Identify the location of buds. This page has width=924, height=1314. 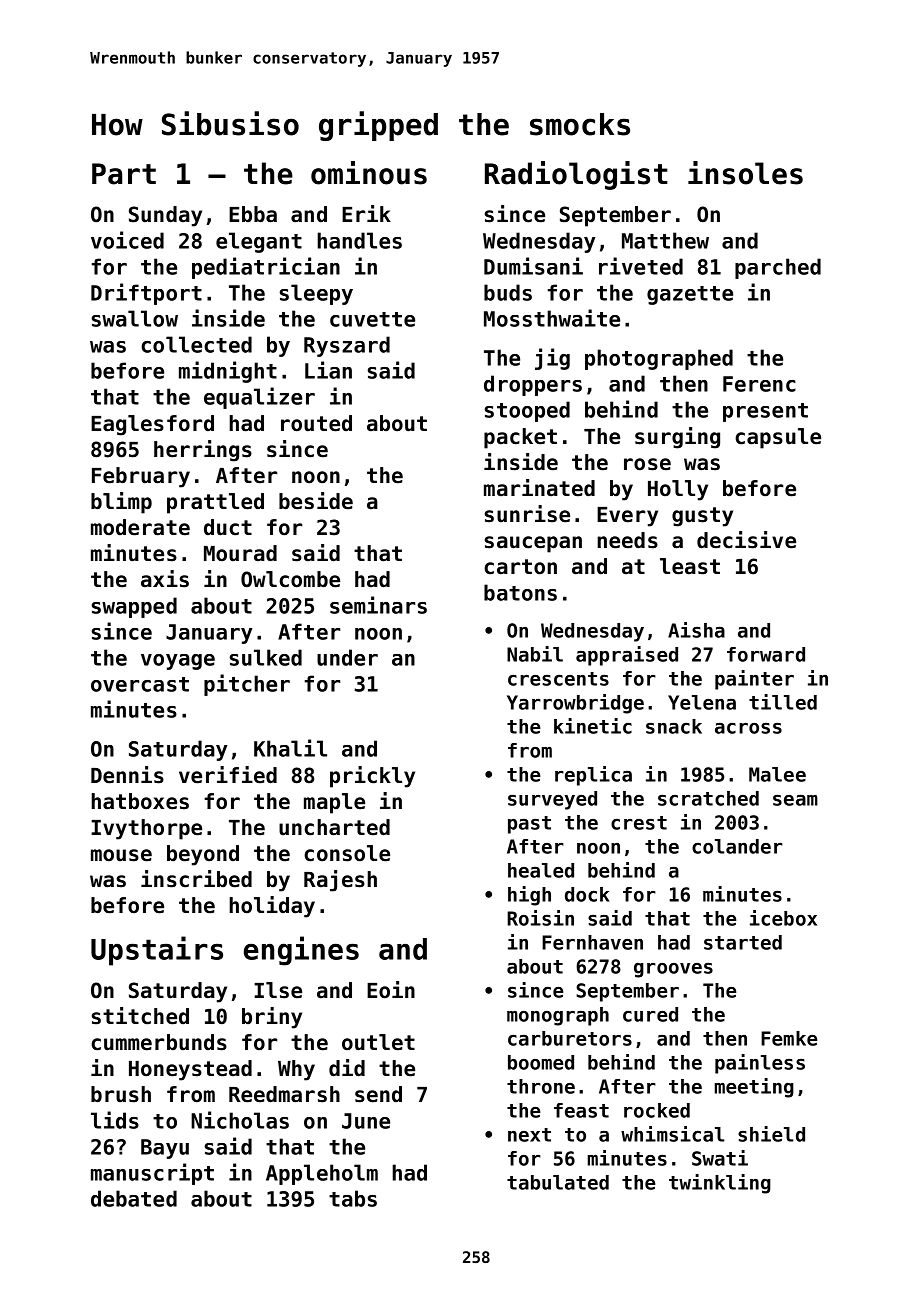
(508, 292).
